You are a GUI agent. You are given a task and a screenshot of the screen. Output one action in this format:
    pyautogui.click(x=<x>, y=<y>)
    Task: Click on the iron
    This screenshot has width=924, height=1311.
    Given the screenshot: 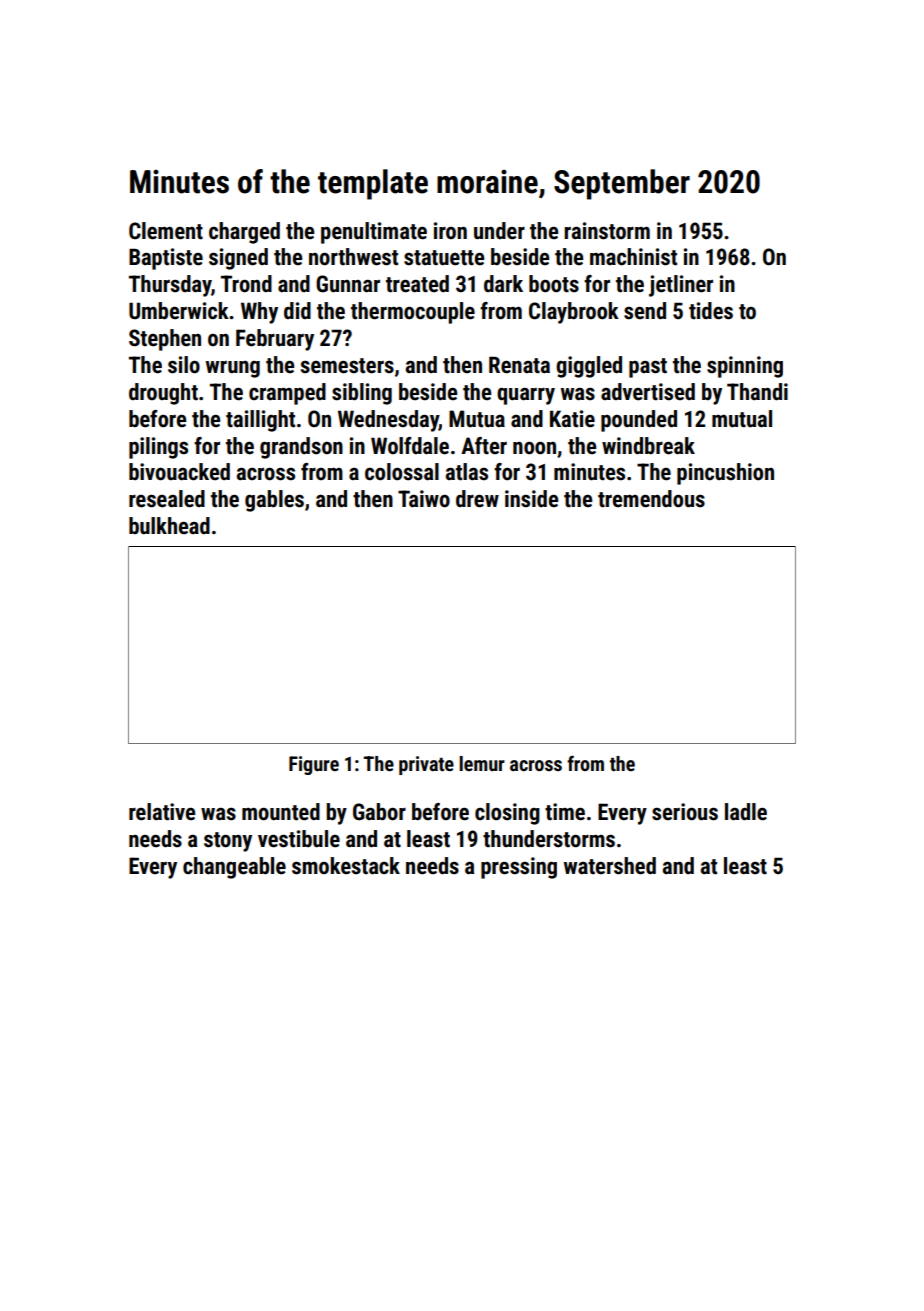 What is the action you would take?
    pyautogui.click(x=450, y=230)
